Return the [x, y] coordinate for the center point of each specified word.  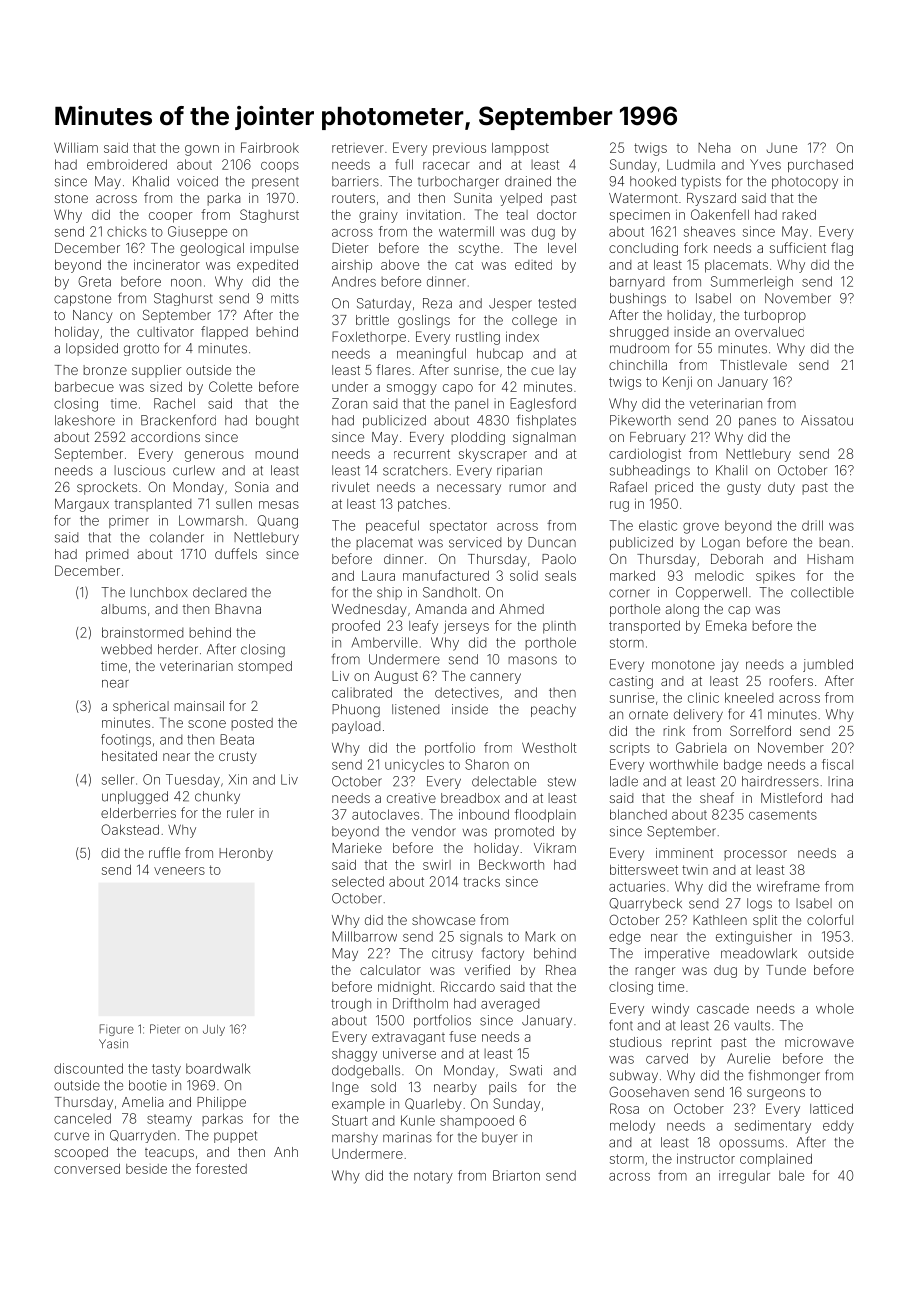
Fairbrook [270, 147]
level [562, 248]
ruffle [164, 852]
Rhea [561, 970]
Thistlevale [753, 365]
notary [433, 1177]
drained [528, 181]
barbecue [84, 387]
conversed [87, 1169]
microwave [819, 1042]
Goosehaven [649, 1092]
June [782, 148]
